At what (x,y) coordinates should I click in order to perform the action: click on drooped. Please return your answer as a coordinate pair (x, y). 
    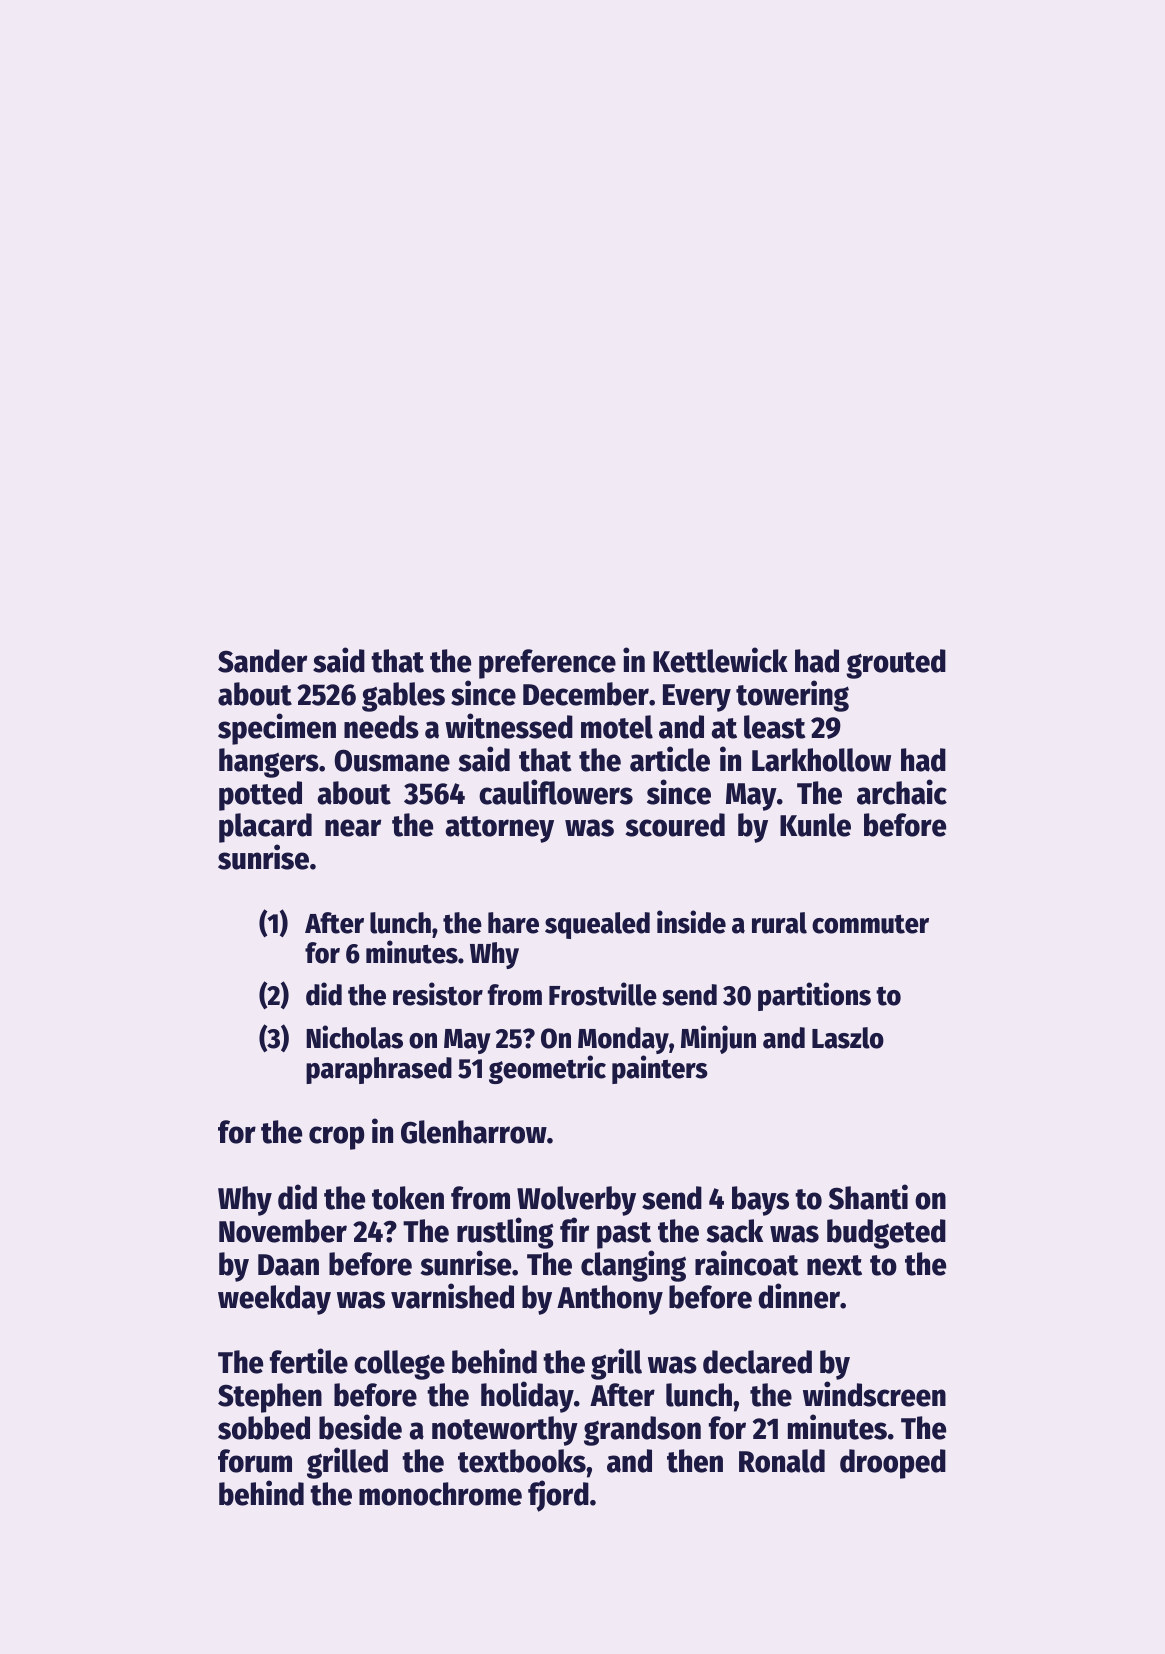
    Looking at the image, I should click on (893, 1464).
